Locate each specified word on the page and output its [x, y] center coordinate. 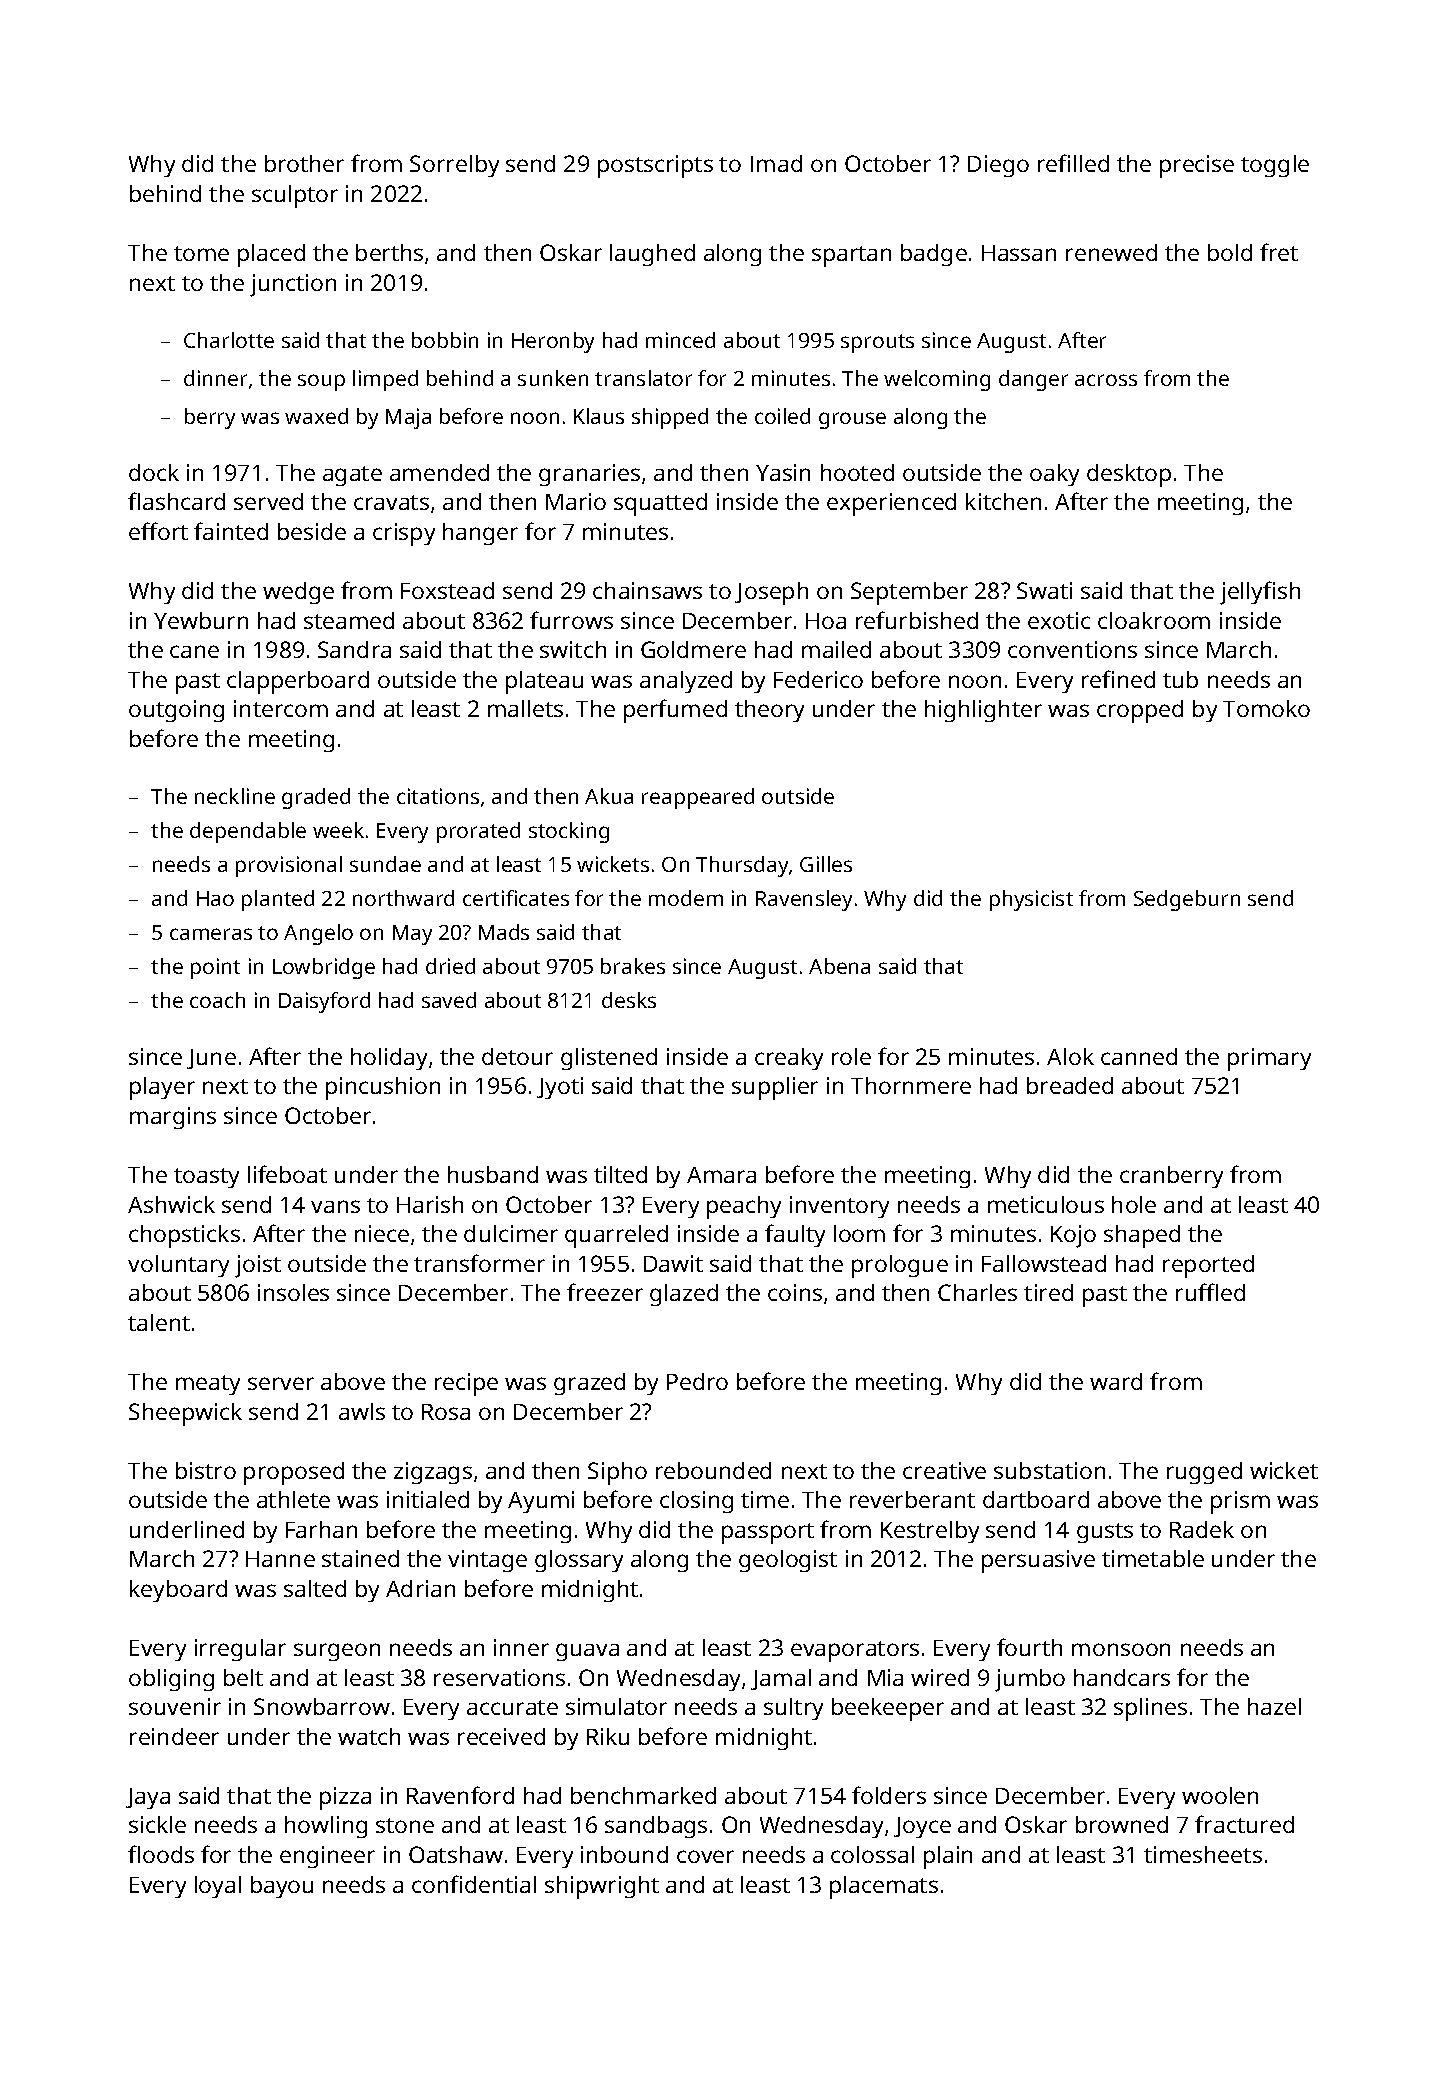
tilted [620, 1174]
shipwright [602, 1887]
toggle [1275, 166]
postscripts [655, 166]
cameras [211, 934]
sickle [157, 1824]
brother [304, 163]
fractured [1244, 1824]
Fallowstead [1044, 1263]
